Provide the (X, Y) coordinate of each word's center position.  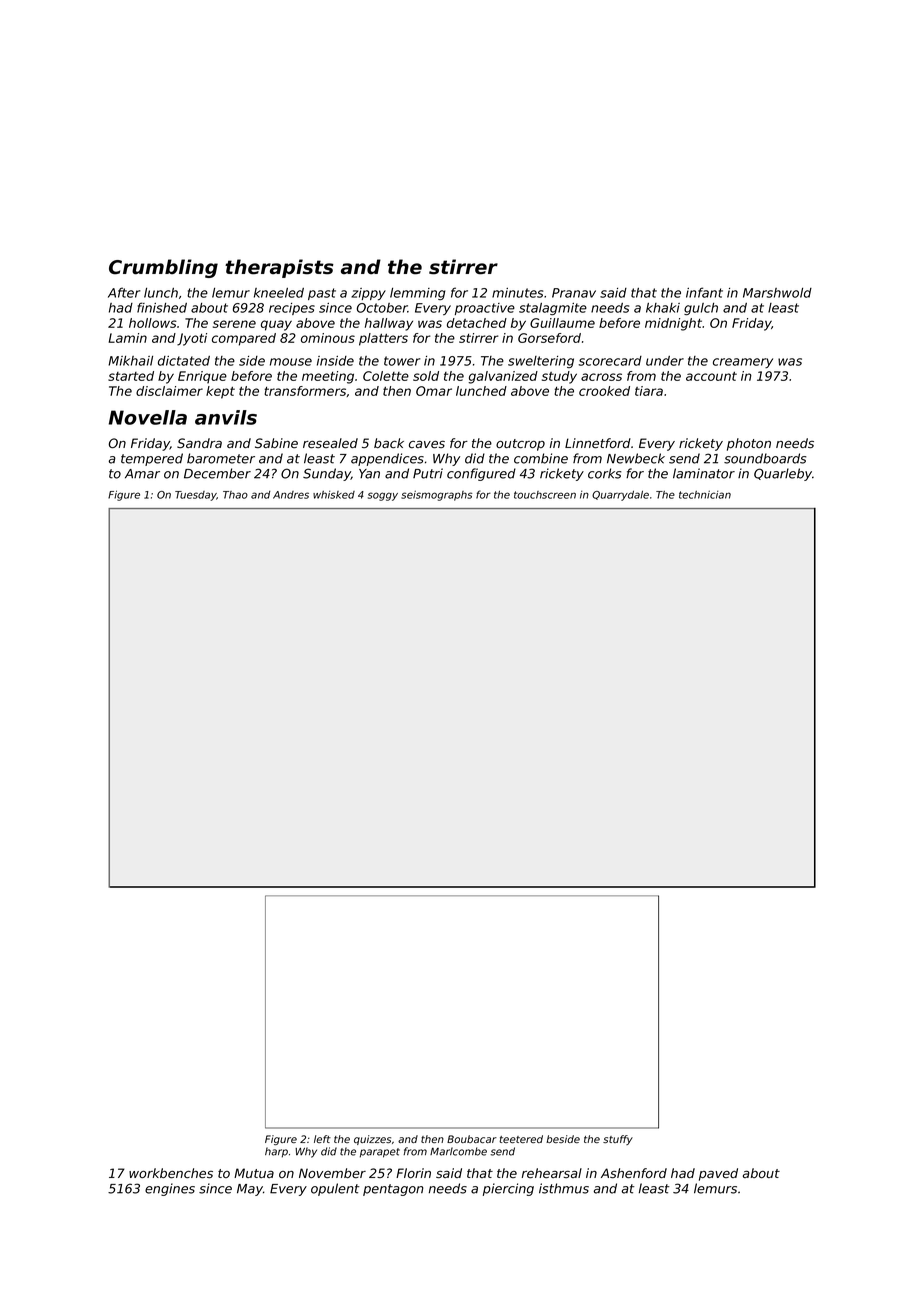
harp (276, 1152)
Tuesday (196, 496)
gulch (701, 309)
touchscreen (545, 495)
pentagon (393, 1190)
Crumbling (163, 268)
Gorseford (549, 338)
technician (705, 494)
